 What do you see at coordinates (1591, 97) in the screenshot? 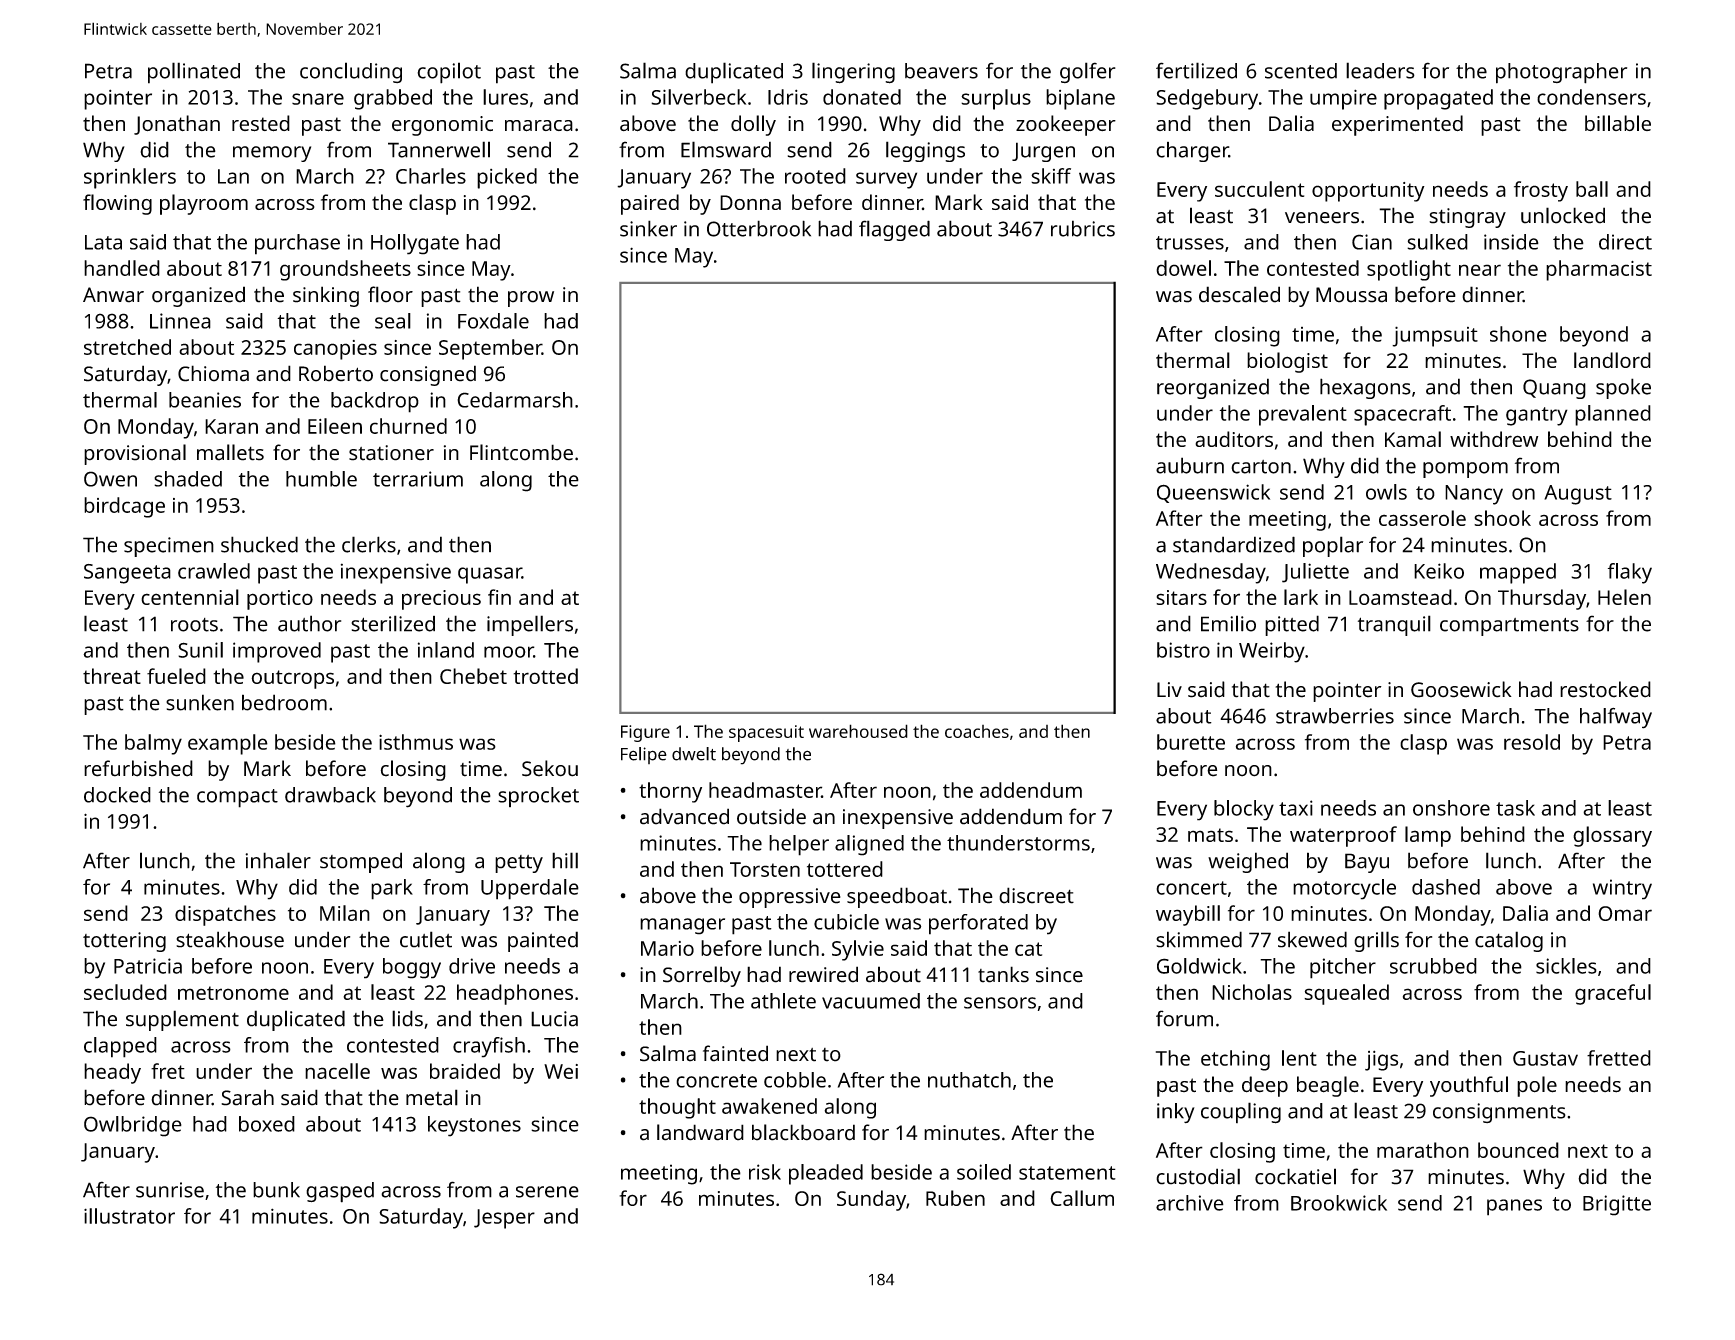
I see `condensers` at bounding box center [1591, 97].
